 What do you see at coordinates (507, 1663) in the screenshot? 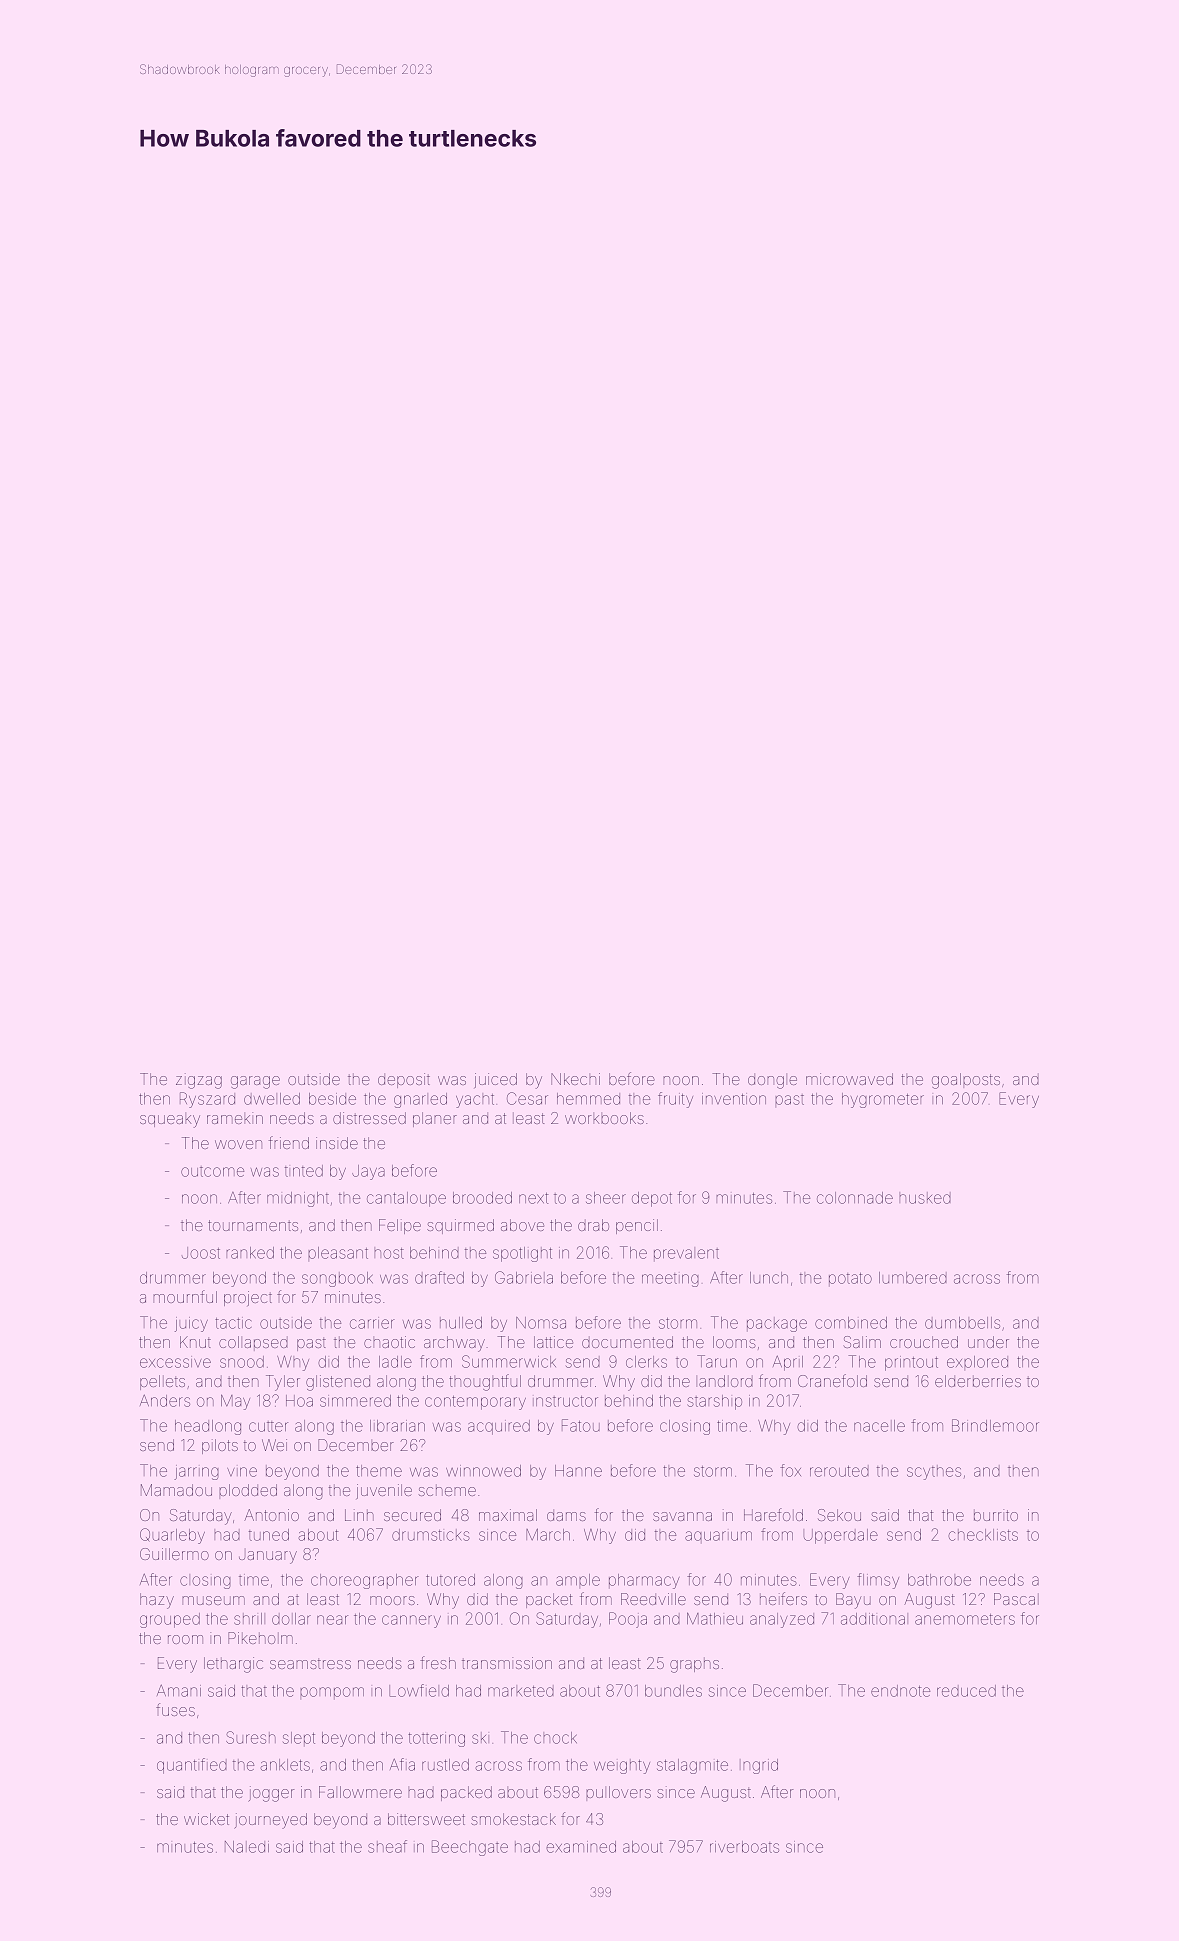
I see `transmission` at bounding box center [507, 1663].
